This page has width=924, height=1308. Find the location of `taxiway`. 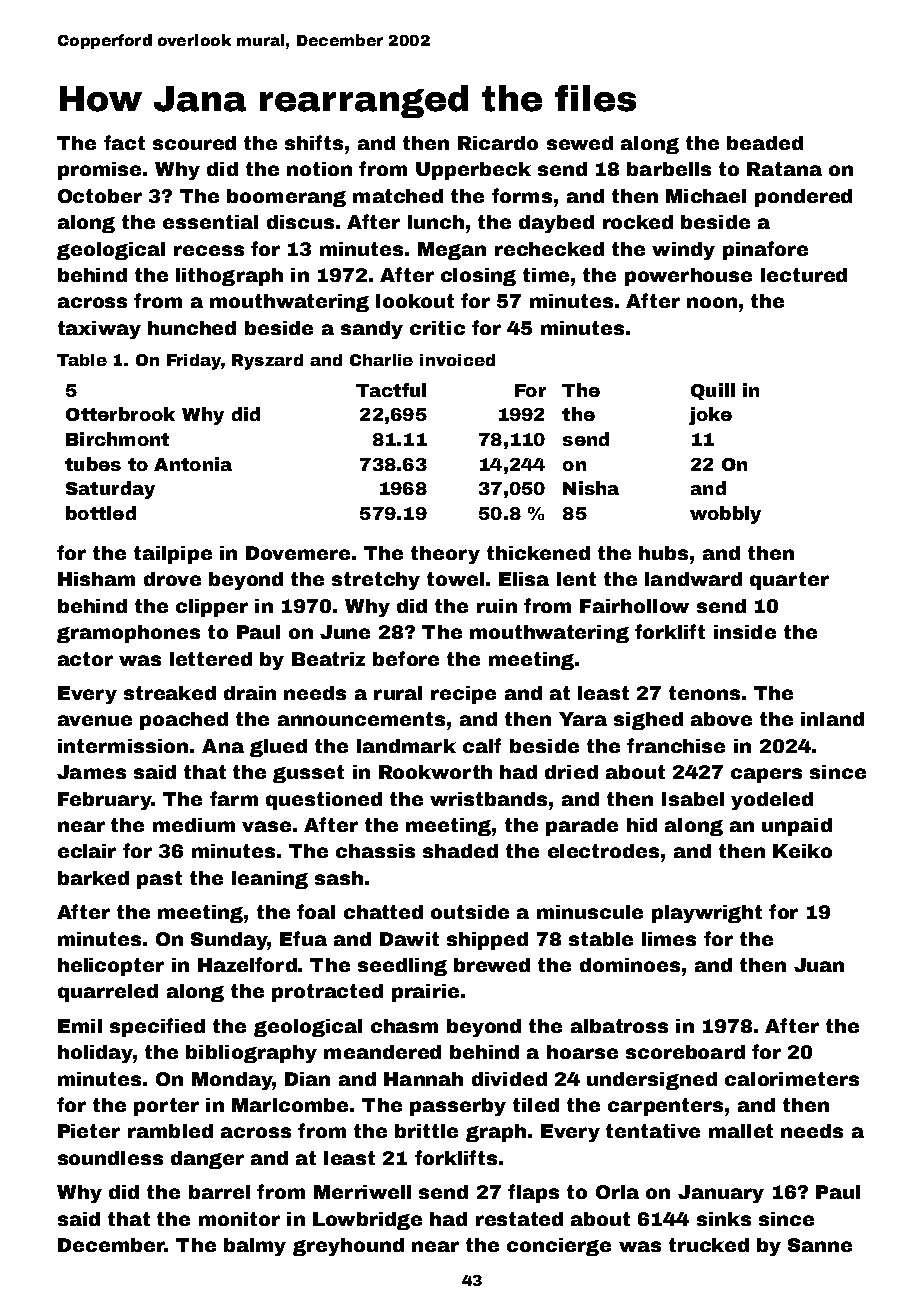

taxiway is located at coordinates (99, 330).
